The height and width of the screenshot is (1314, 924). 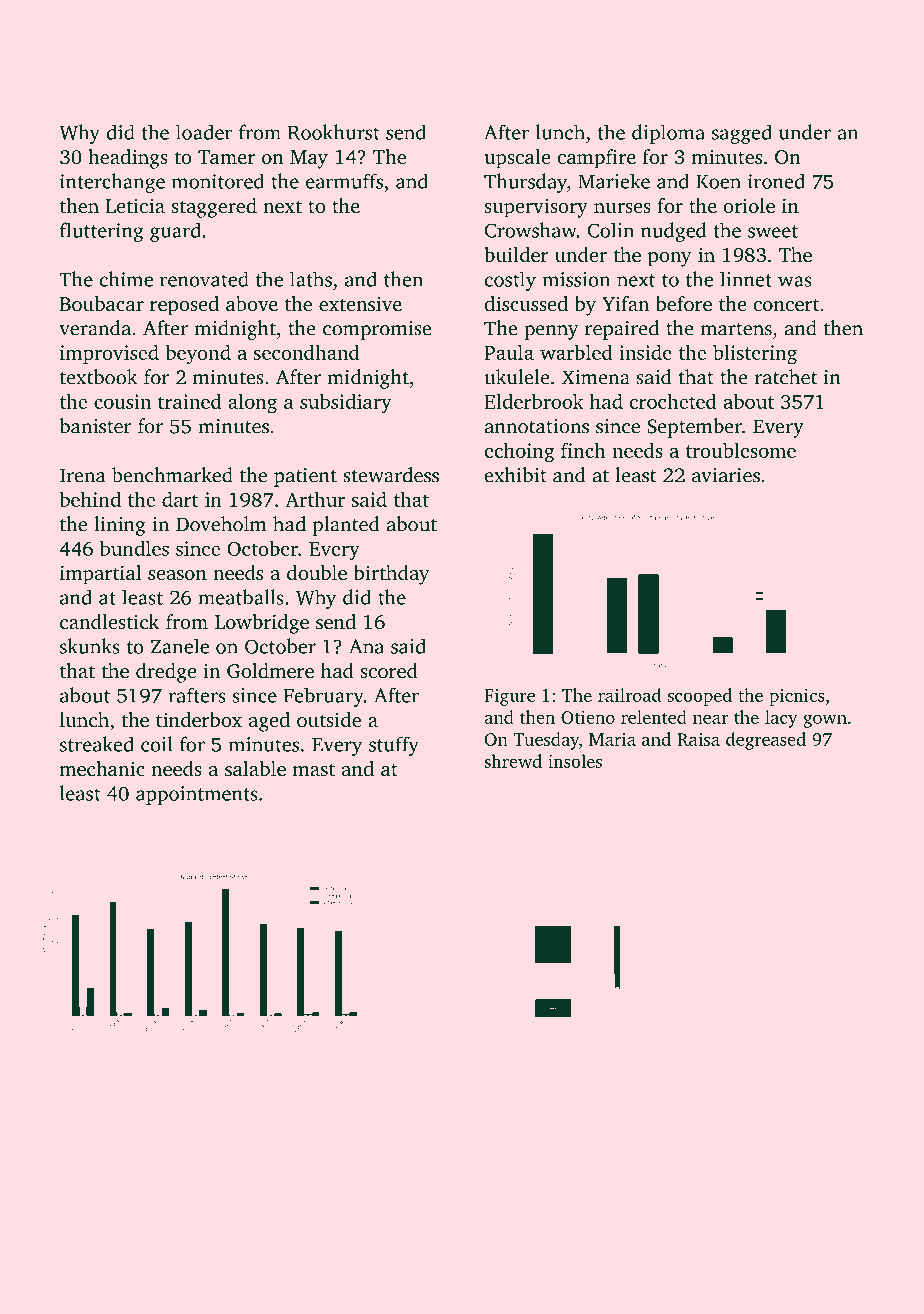 What do you see at coordinates (797, 697) in the screenshot?
I see `picnics` at bounding box center [797, 697].
